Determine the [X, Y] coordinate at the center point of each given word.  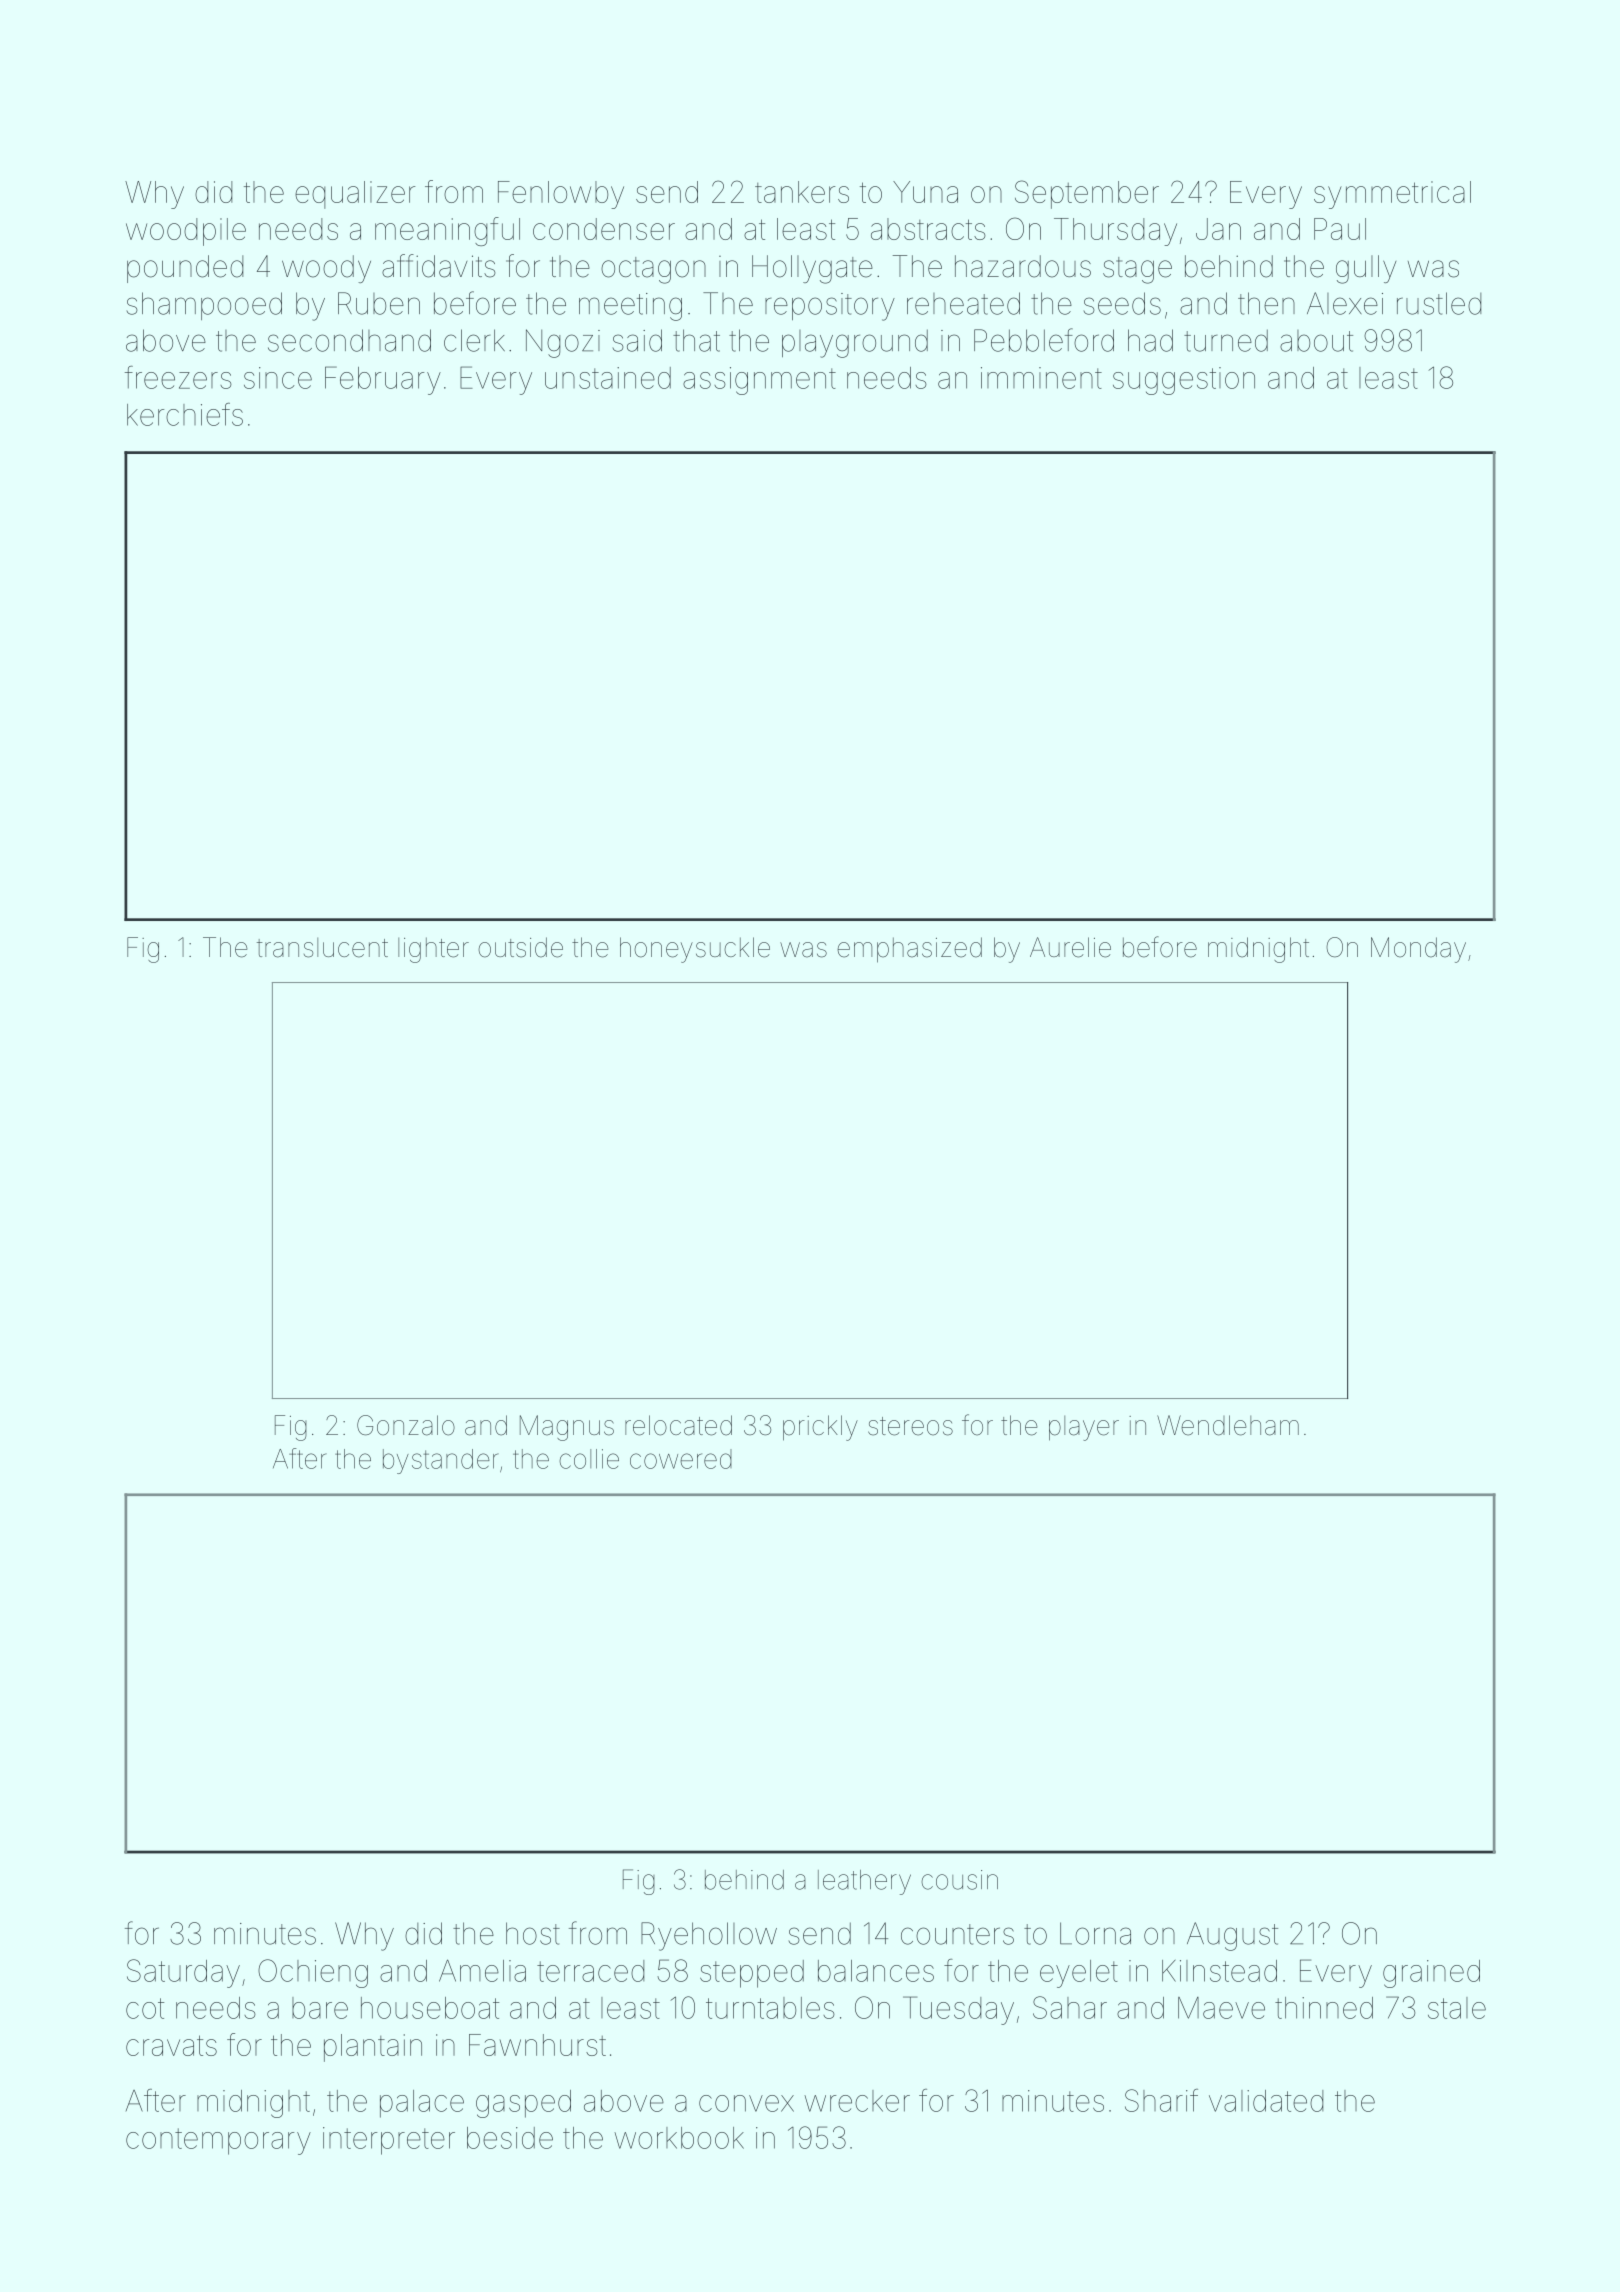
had [1150, 340]
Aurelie [1070, 947]
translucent [322, 948]
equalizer [355, 195]
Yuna [925, 192]
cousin [959, 1880]
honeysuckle [695, 950]
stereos [910, 1426]
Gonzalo [406, 1425]
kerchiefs [185, 414]
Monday [1418, 950]
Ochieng [313, 1973]
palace [422, 2104]
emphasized [909, 950]
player [1084, 1428]
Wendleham [1228, 1425]
